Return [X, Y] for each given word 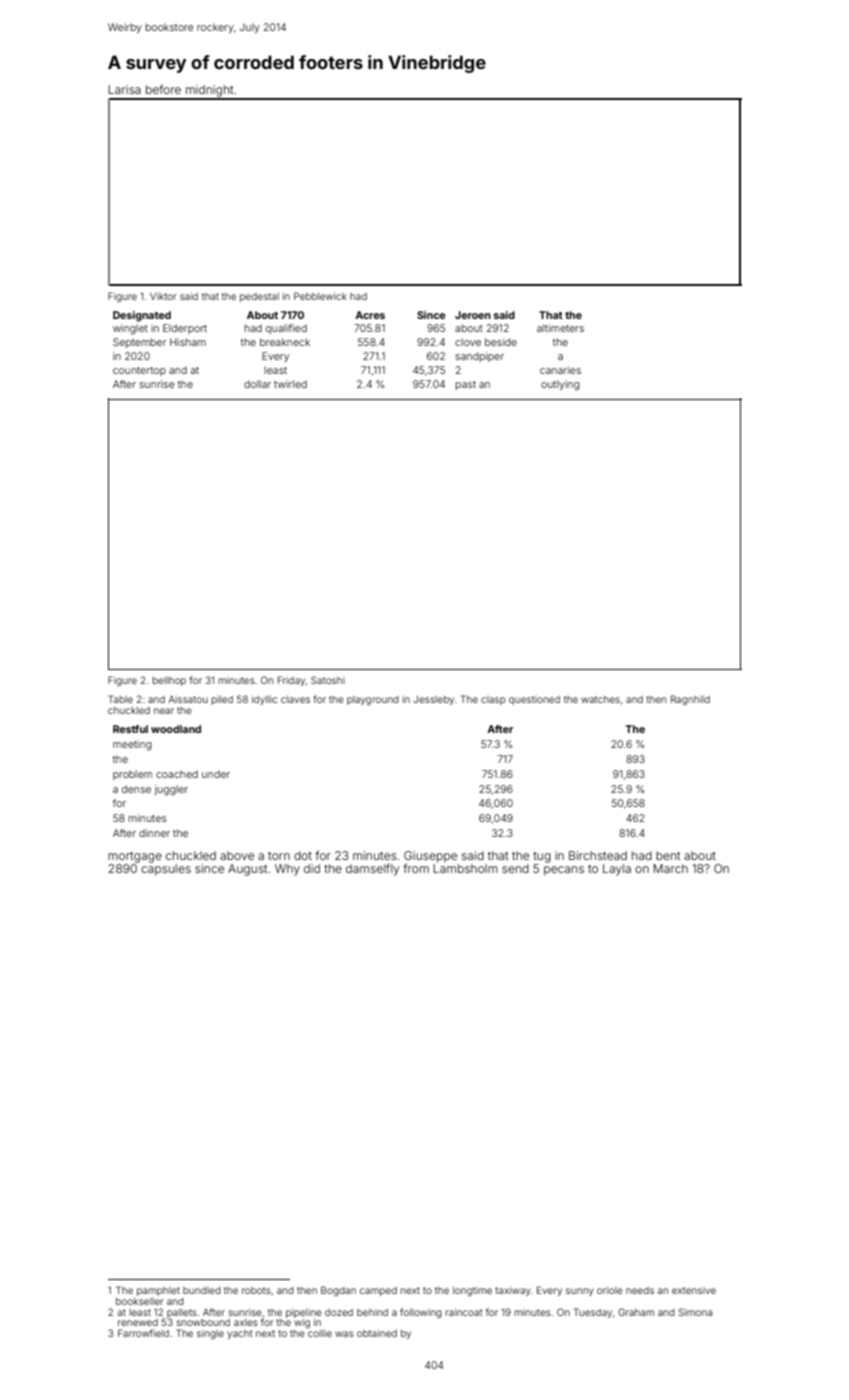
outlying [560, 385]
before [163, 89]
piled [222, 700]
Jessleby [433, 700]
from [416, 868]
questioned [534, 700]
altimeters [560, 328]
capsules [166, 870]
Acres [370, 315]
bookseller [139, 1301]
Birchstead [598, 855]
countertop [139, 371]
